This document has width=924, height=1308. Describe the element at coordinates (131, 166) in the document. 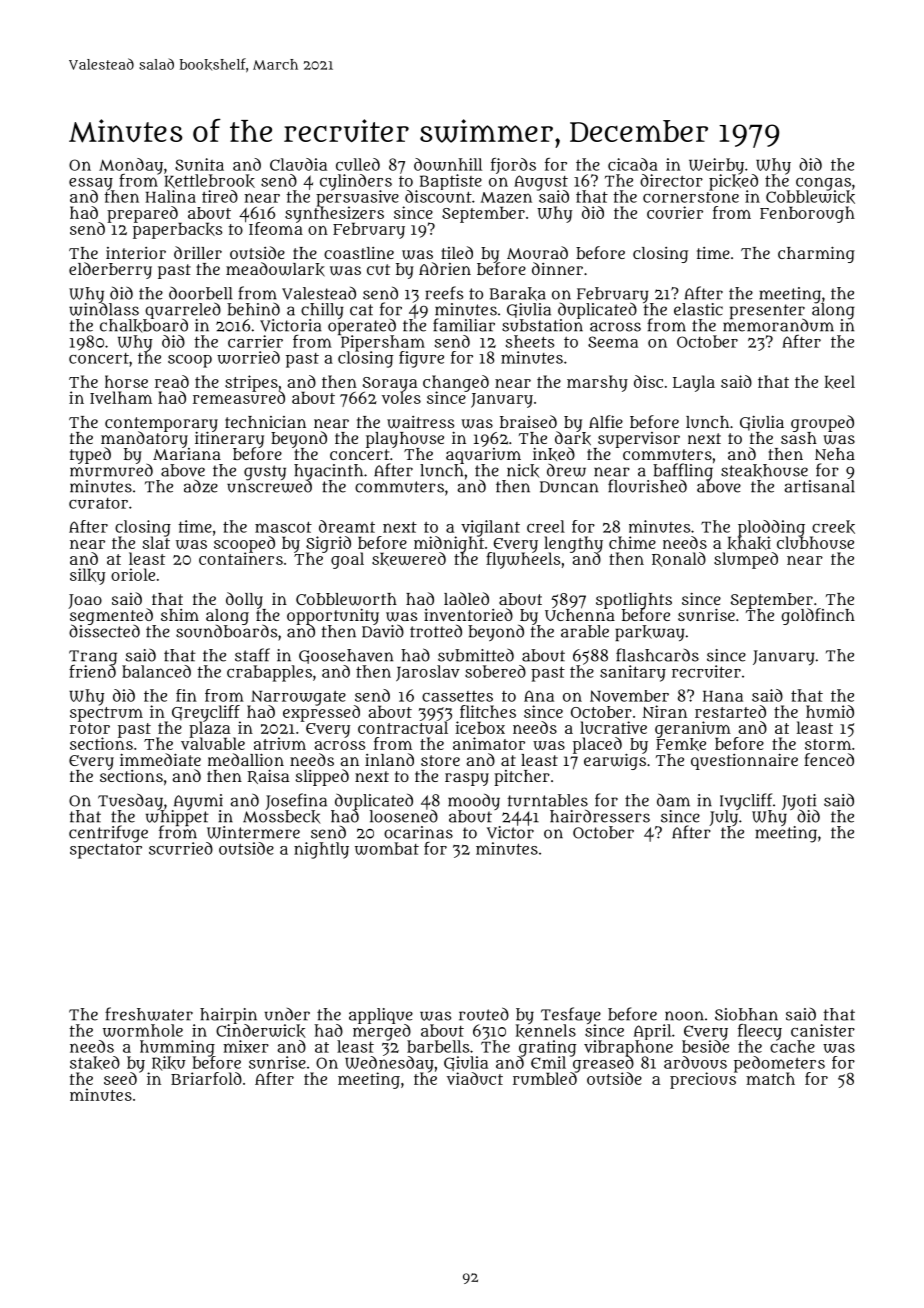

I see `Monday` at that location.
